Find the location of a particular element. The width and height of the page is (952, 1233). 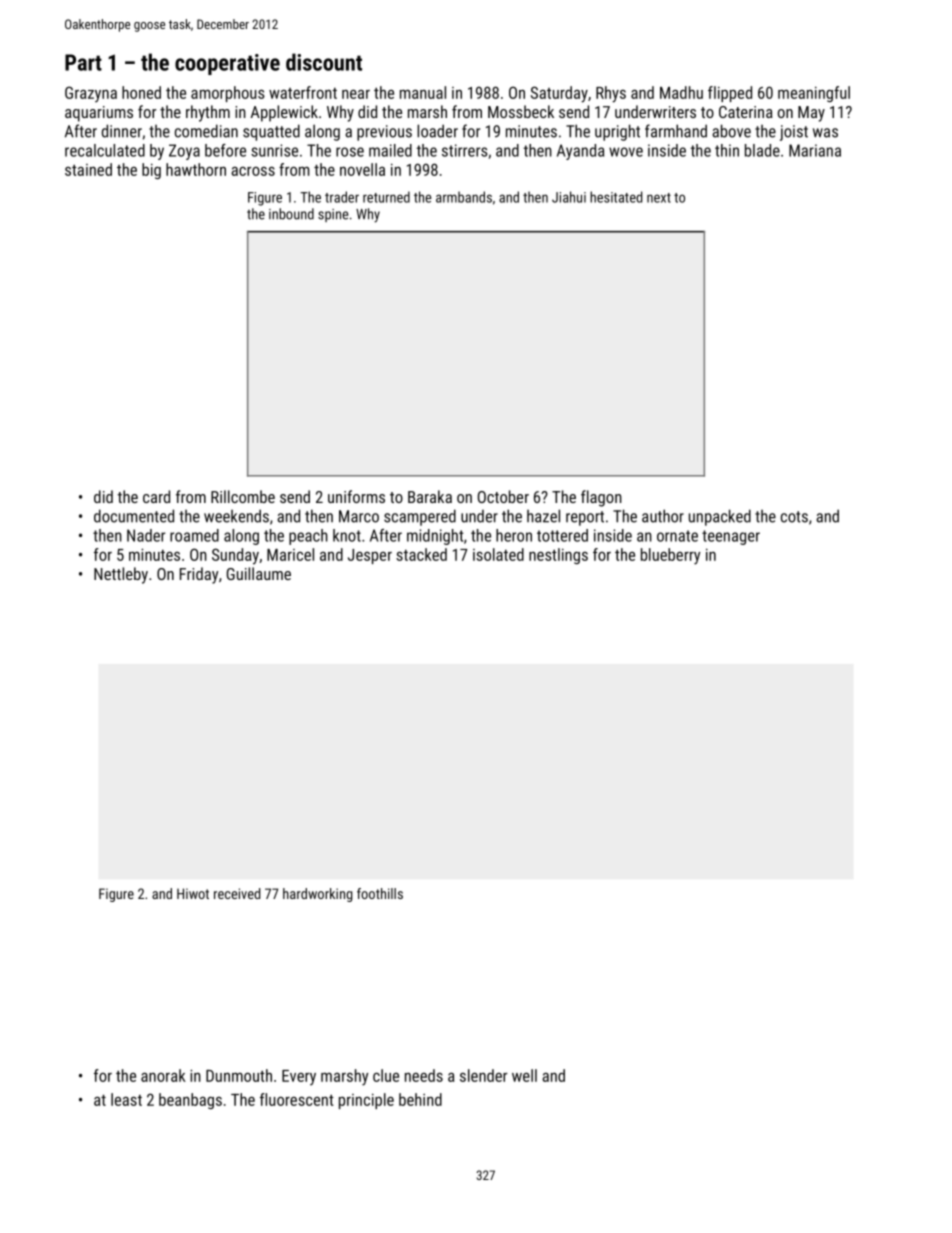

Grazyna is located at coordinates (91, 94).
